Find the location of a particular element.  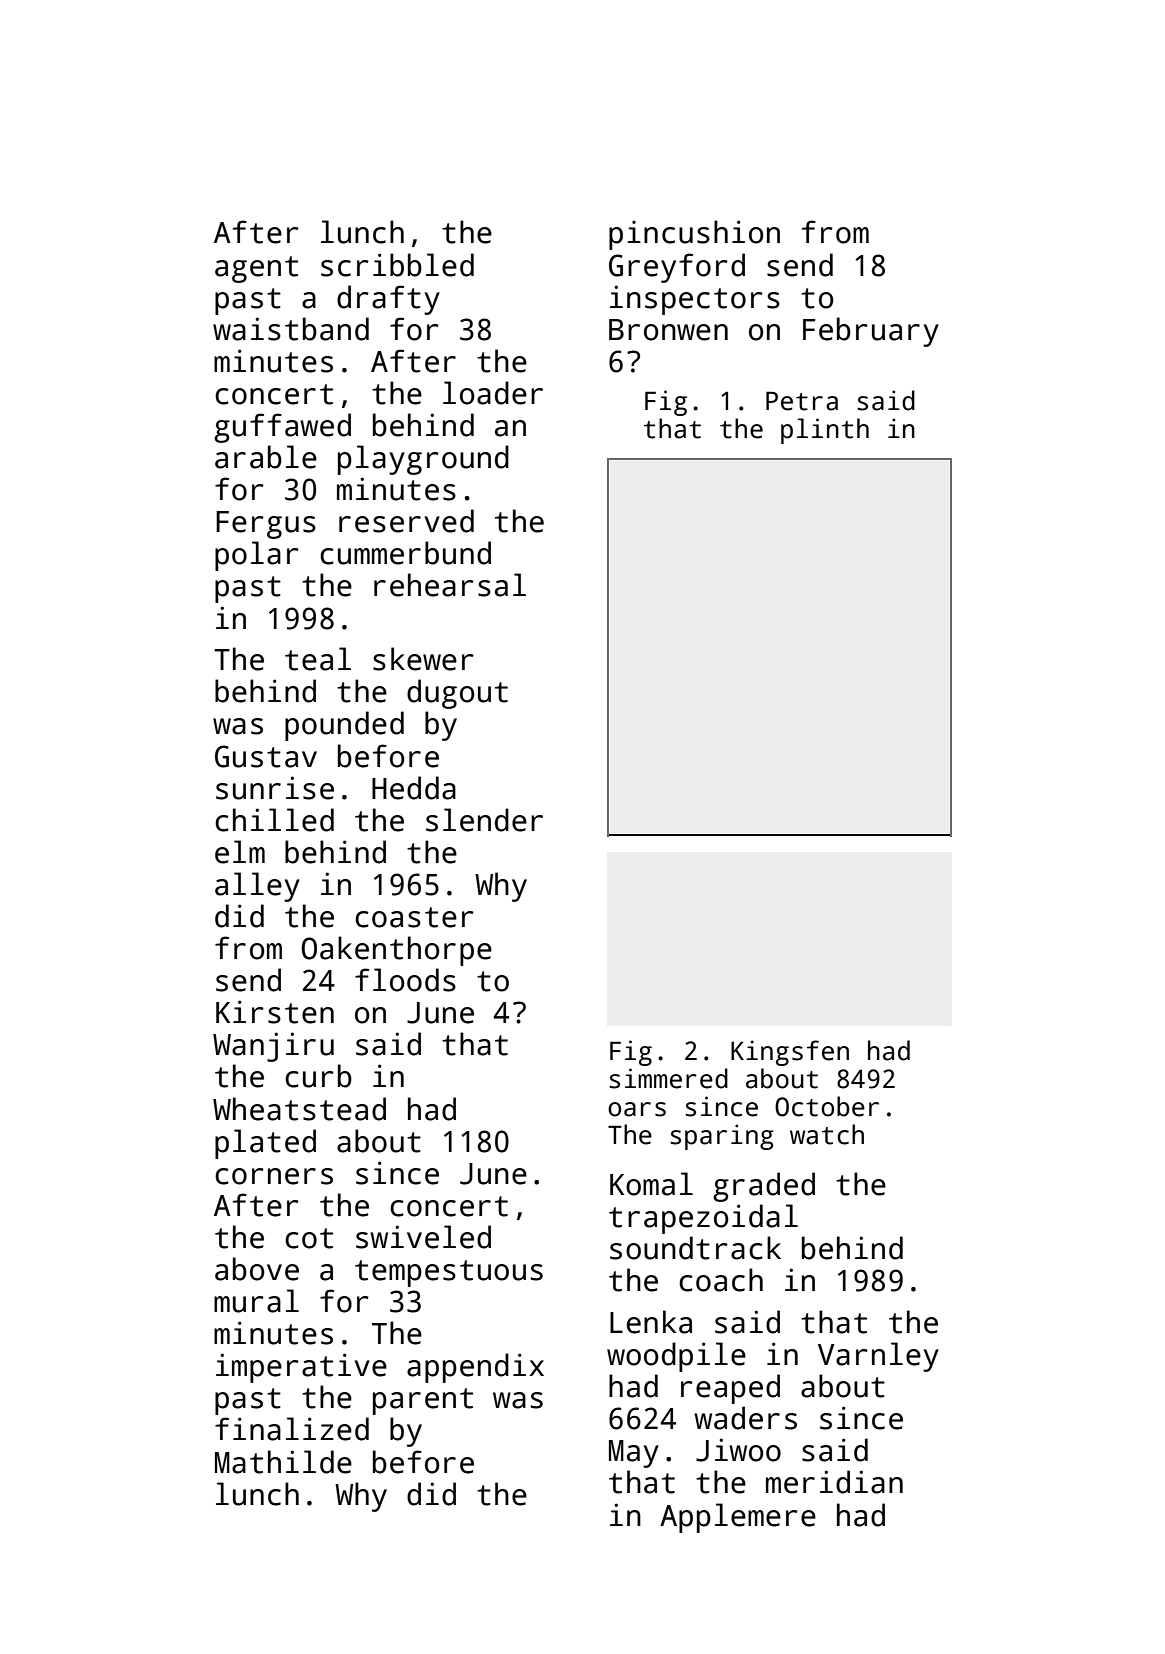

agent is located at coordinates (256, 269).
